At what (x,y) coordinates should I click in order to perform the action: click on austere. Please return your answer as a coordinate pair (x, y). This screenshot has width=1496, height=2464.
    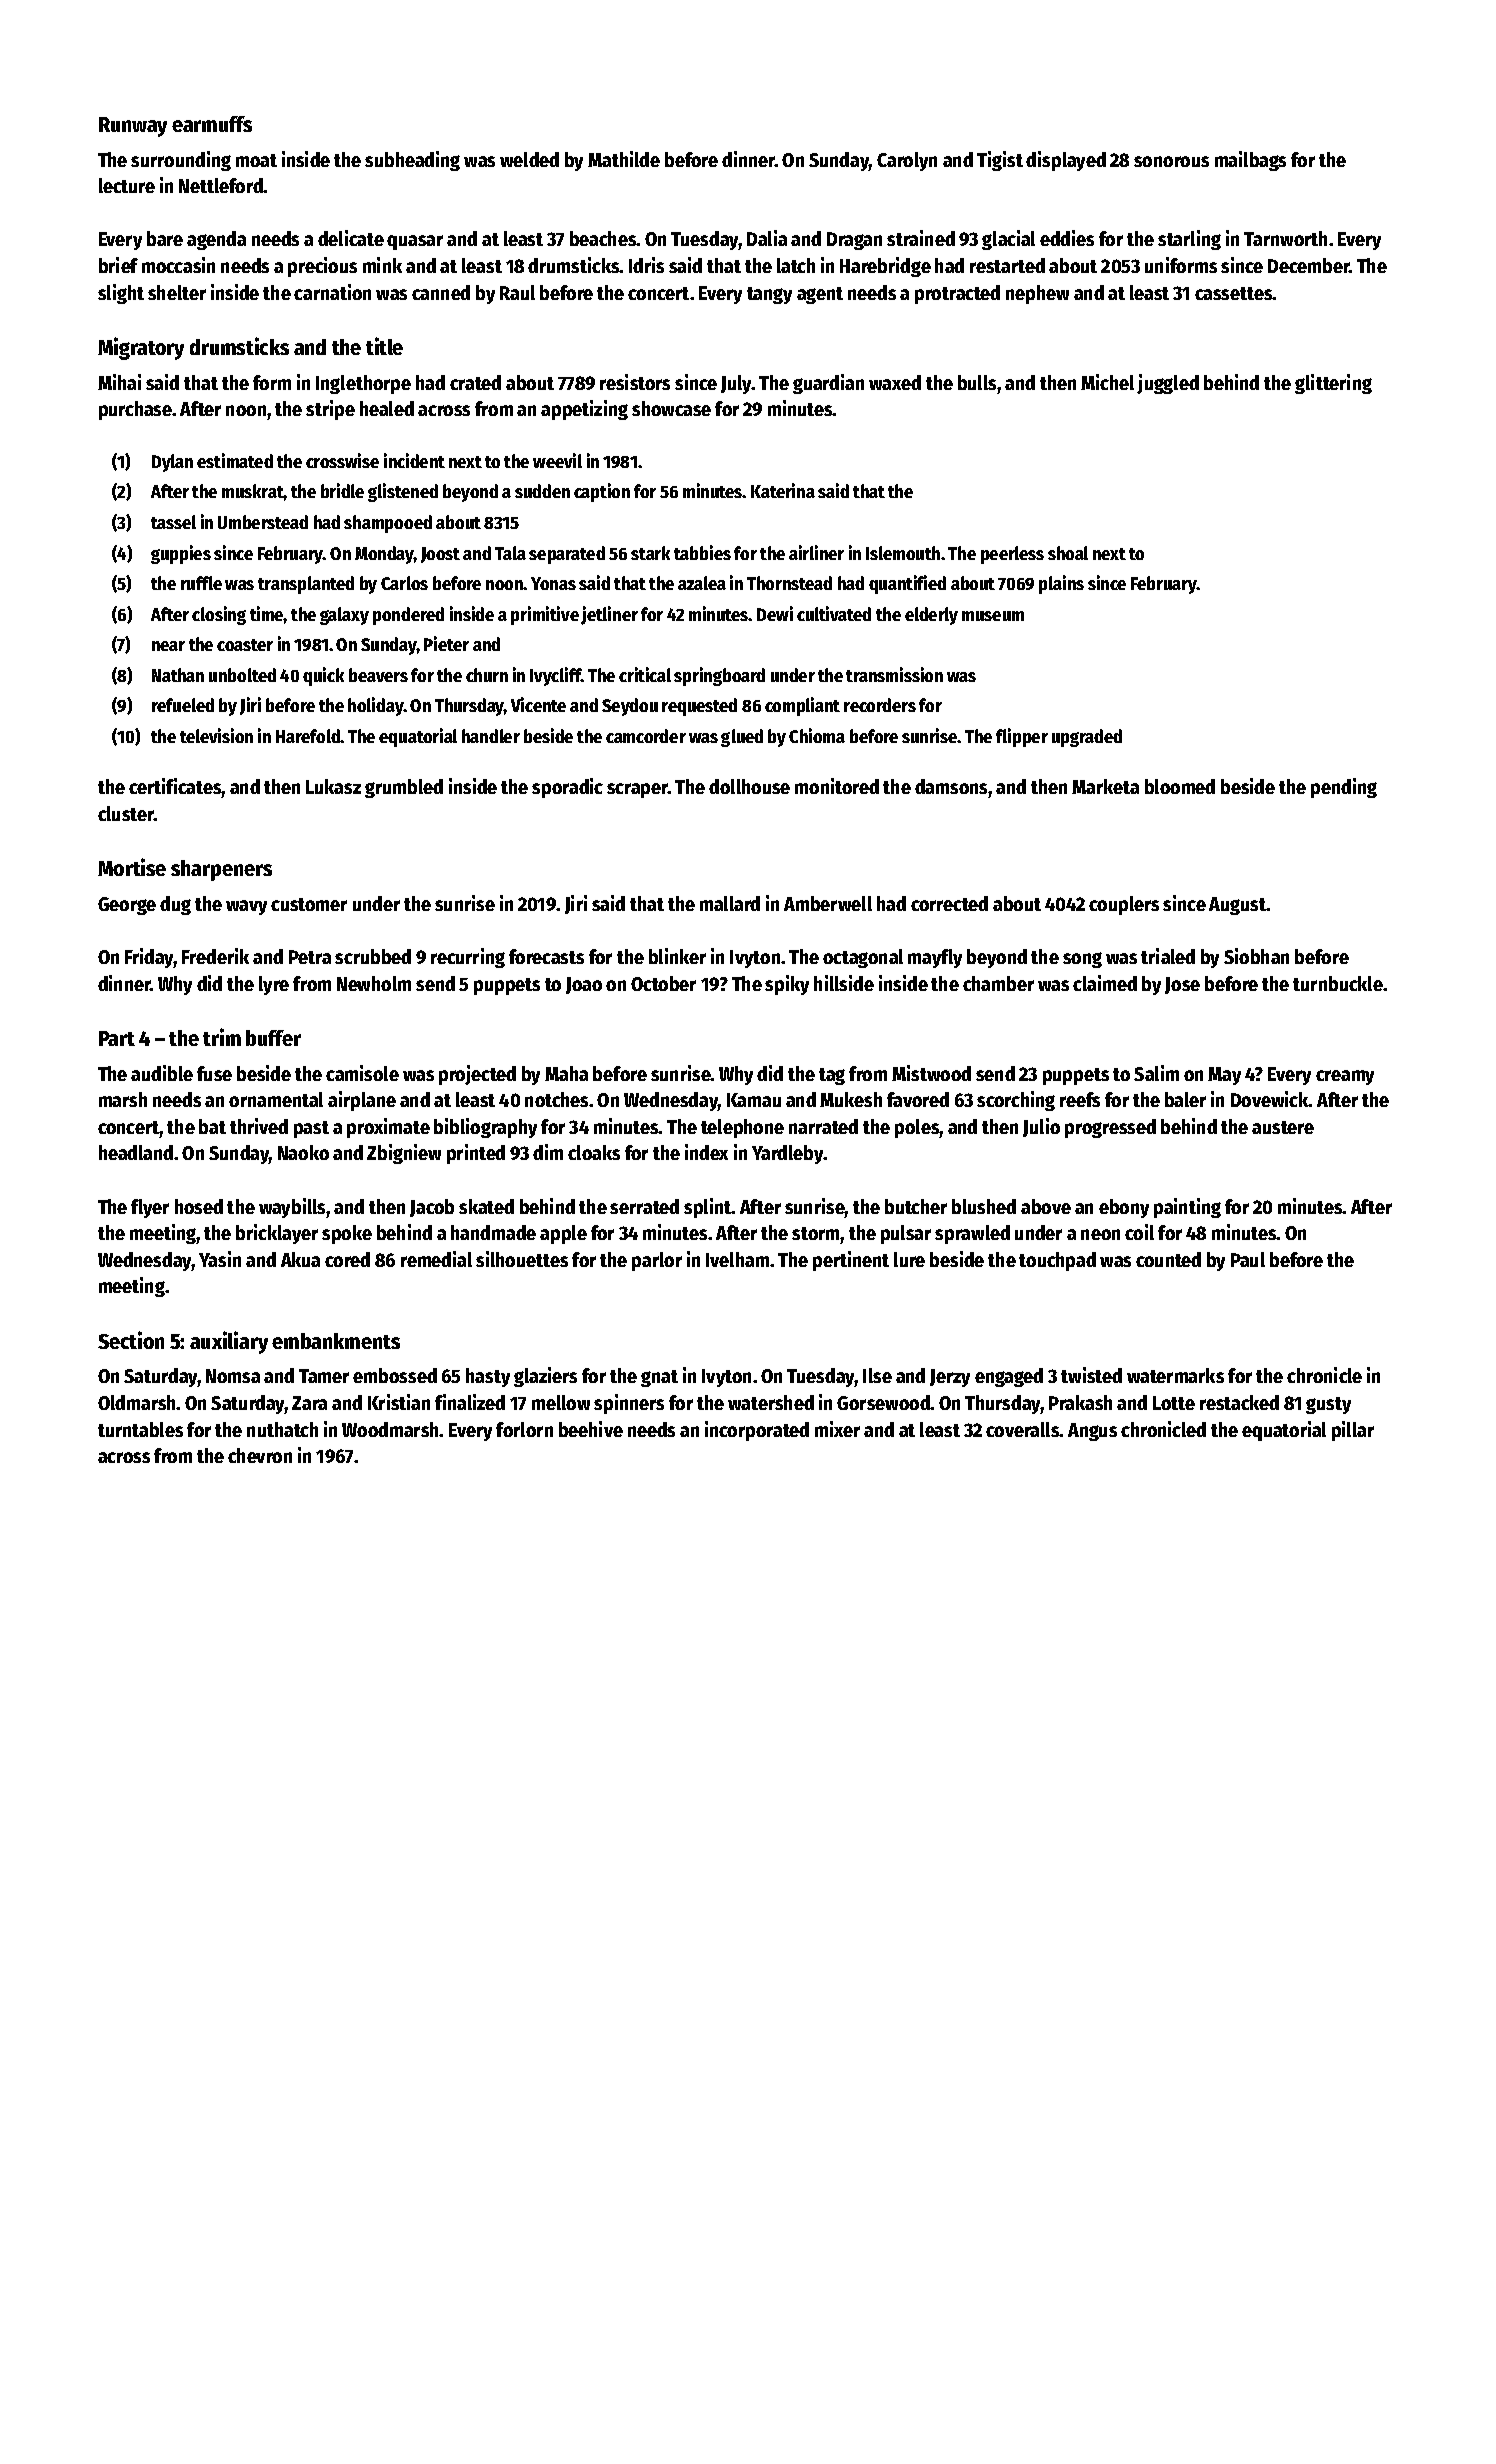
    Looking at the image, I should click on (1283, 1127).
